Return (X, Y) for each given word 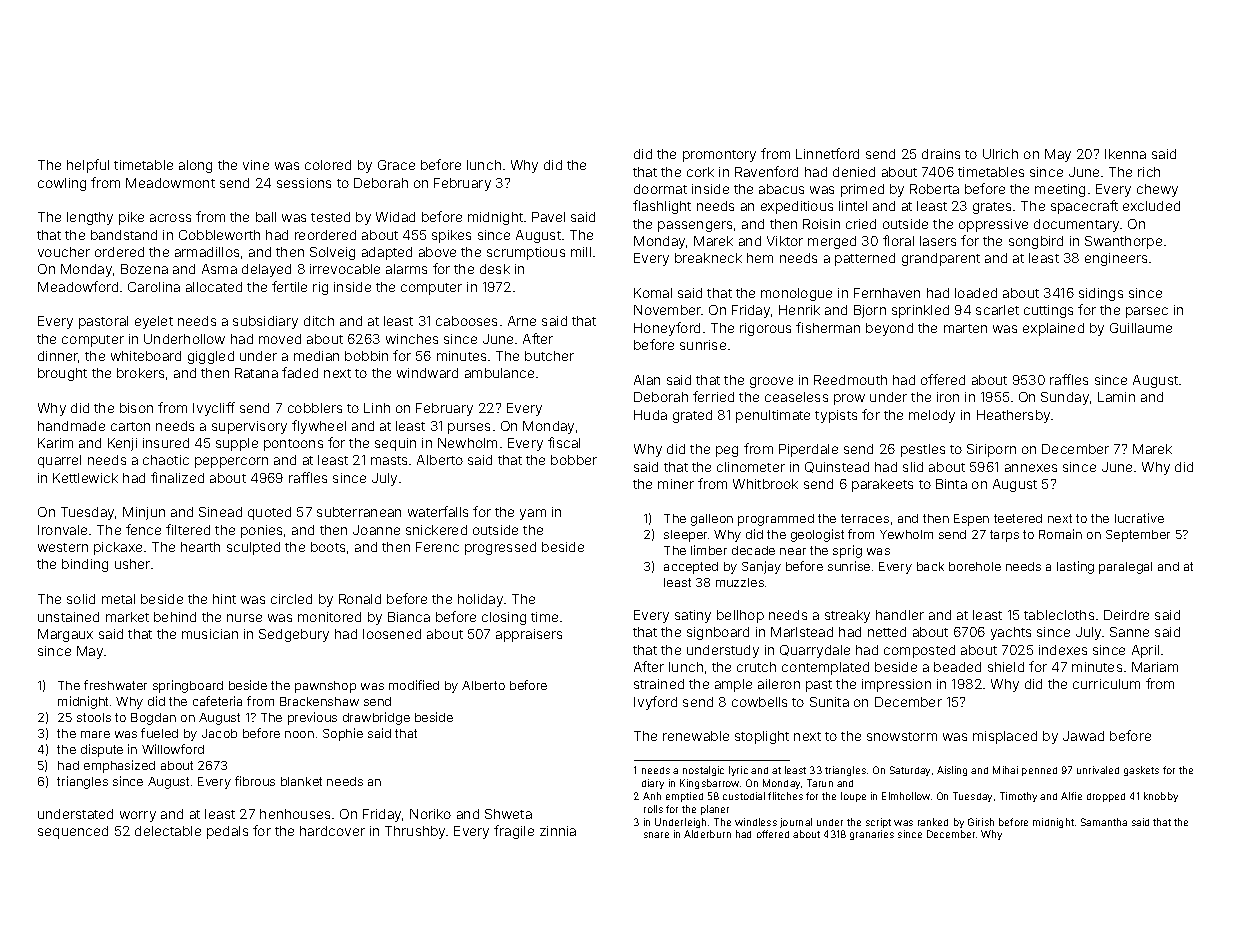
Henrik (799, 310)
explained (1053, 329)
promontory (719, 156)
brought (62, 374)
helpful (88, 166)
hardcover (332, 831)
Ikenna (1125, 154)
